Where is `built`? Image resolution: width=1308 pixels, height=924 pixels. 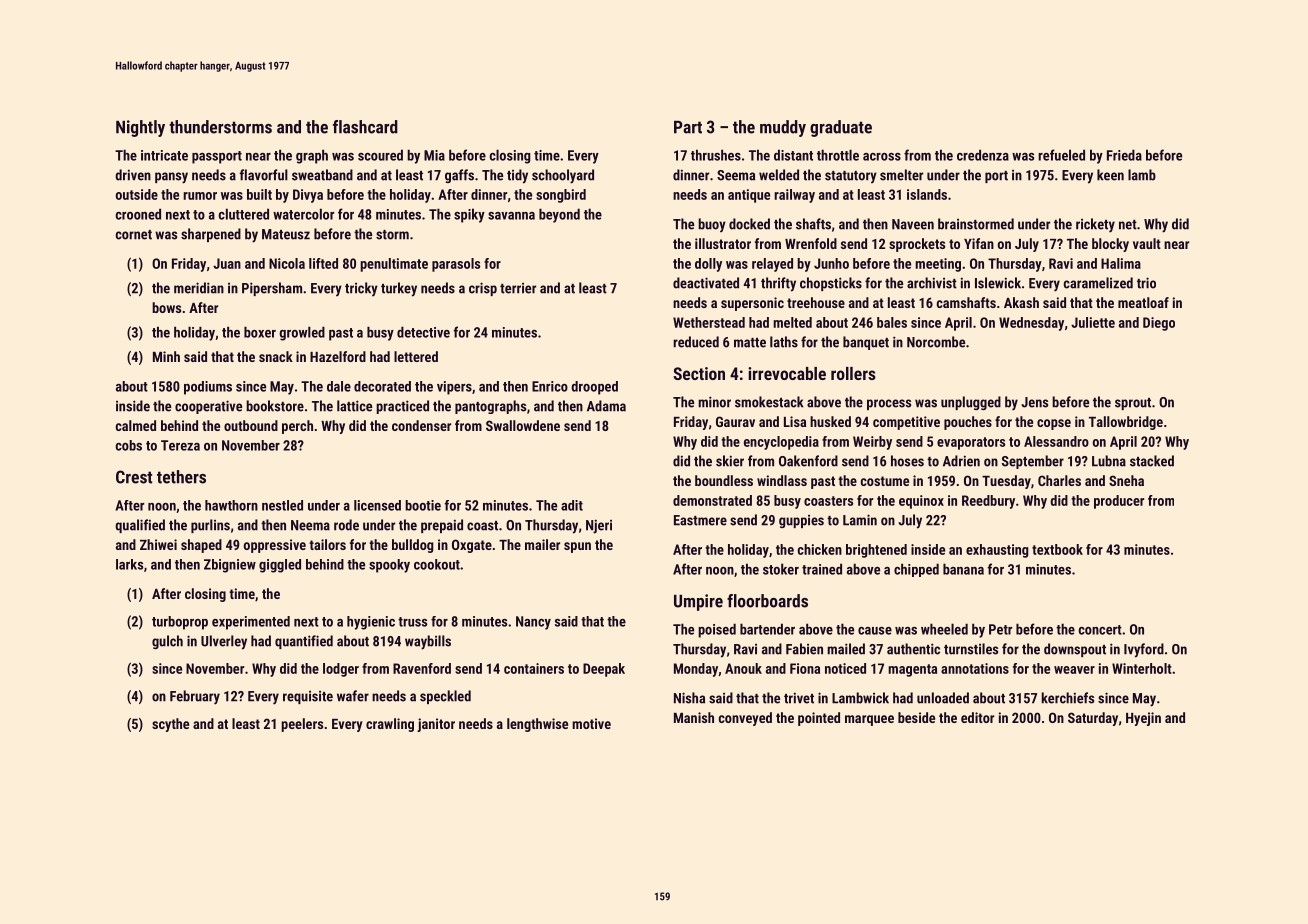
built is located at coordinates (259, 194).
